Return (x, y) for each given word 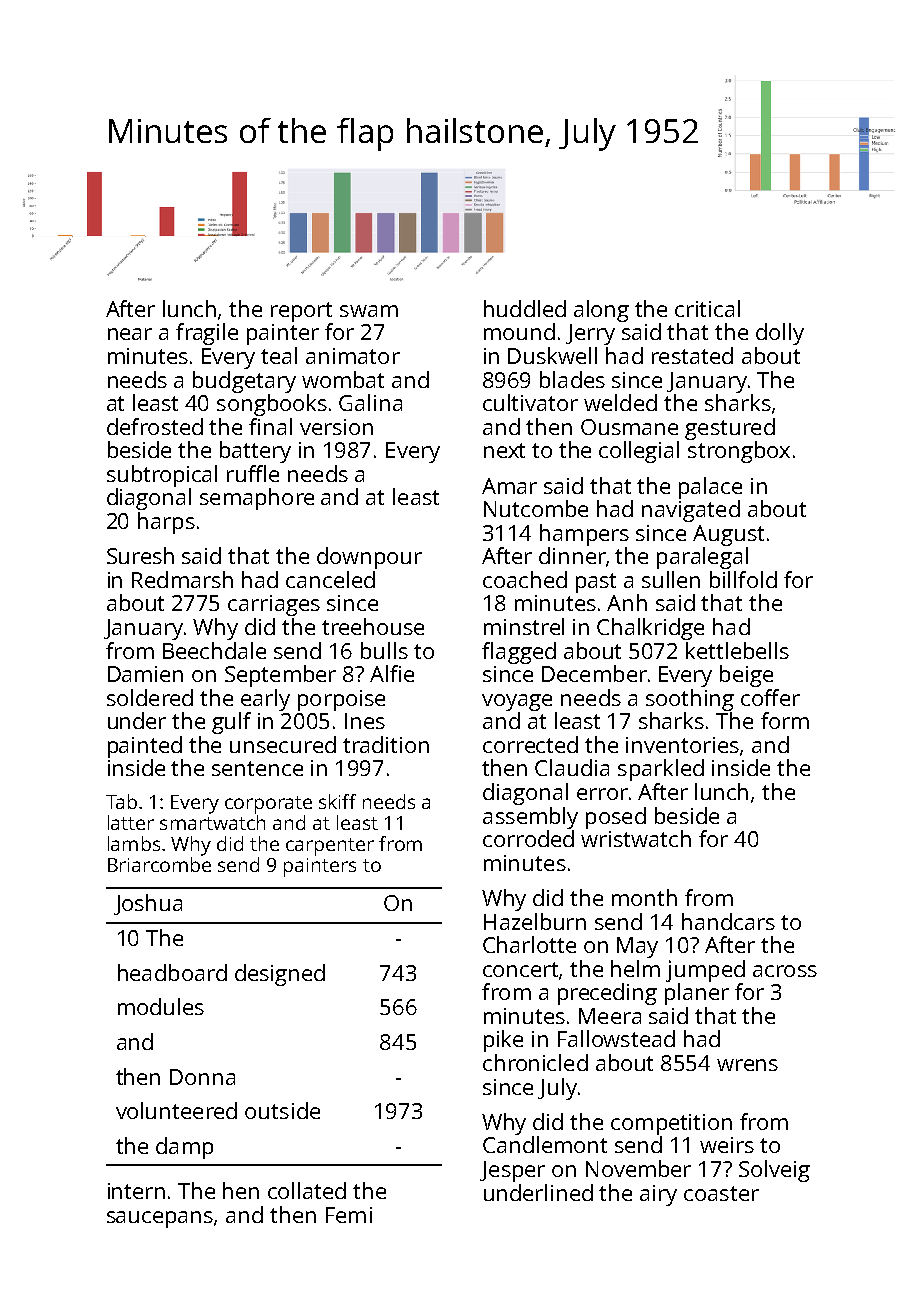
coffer (770, 697)
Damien (145, 674)
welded (620, 402)
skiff (337, 801)
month (644, 897)
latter (131, 822)
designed (280, 975)
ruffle (253, 473)
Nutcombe (536, 508)
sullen (671, 579)
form (785, 720)
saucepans (160, 1219)
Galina (370, 402)
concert (521, 970)
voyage (517, 702)
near (130, 334)
